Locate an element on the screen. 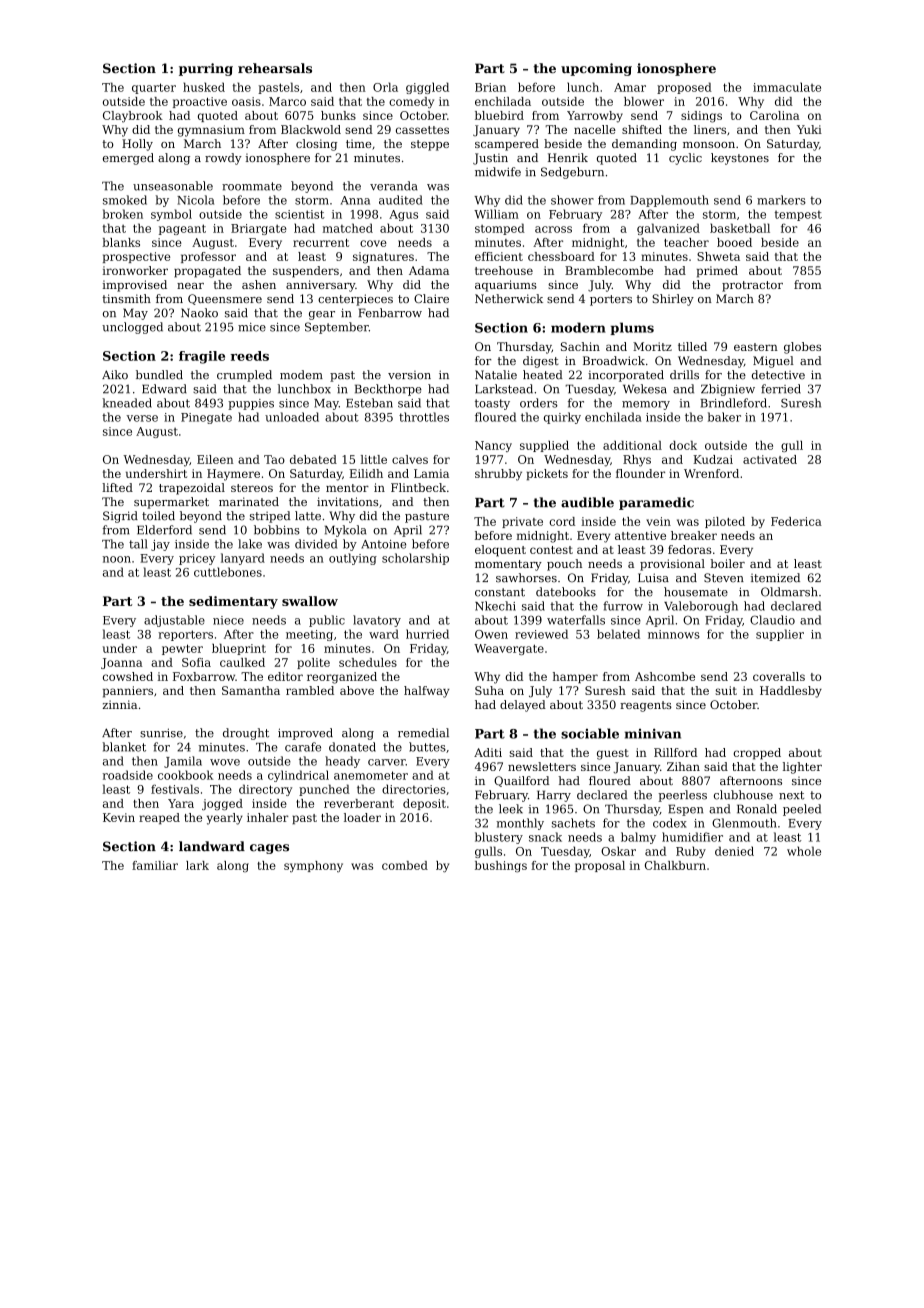 This screenshot has width=924, height=1308. bluebird is located at coordinates (499, 115).
